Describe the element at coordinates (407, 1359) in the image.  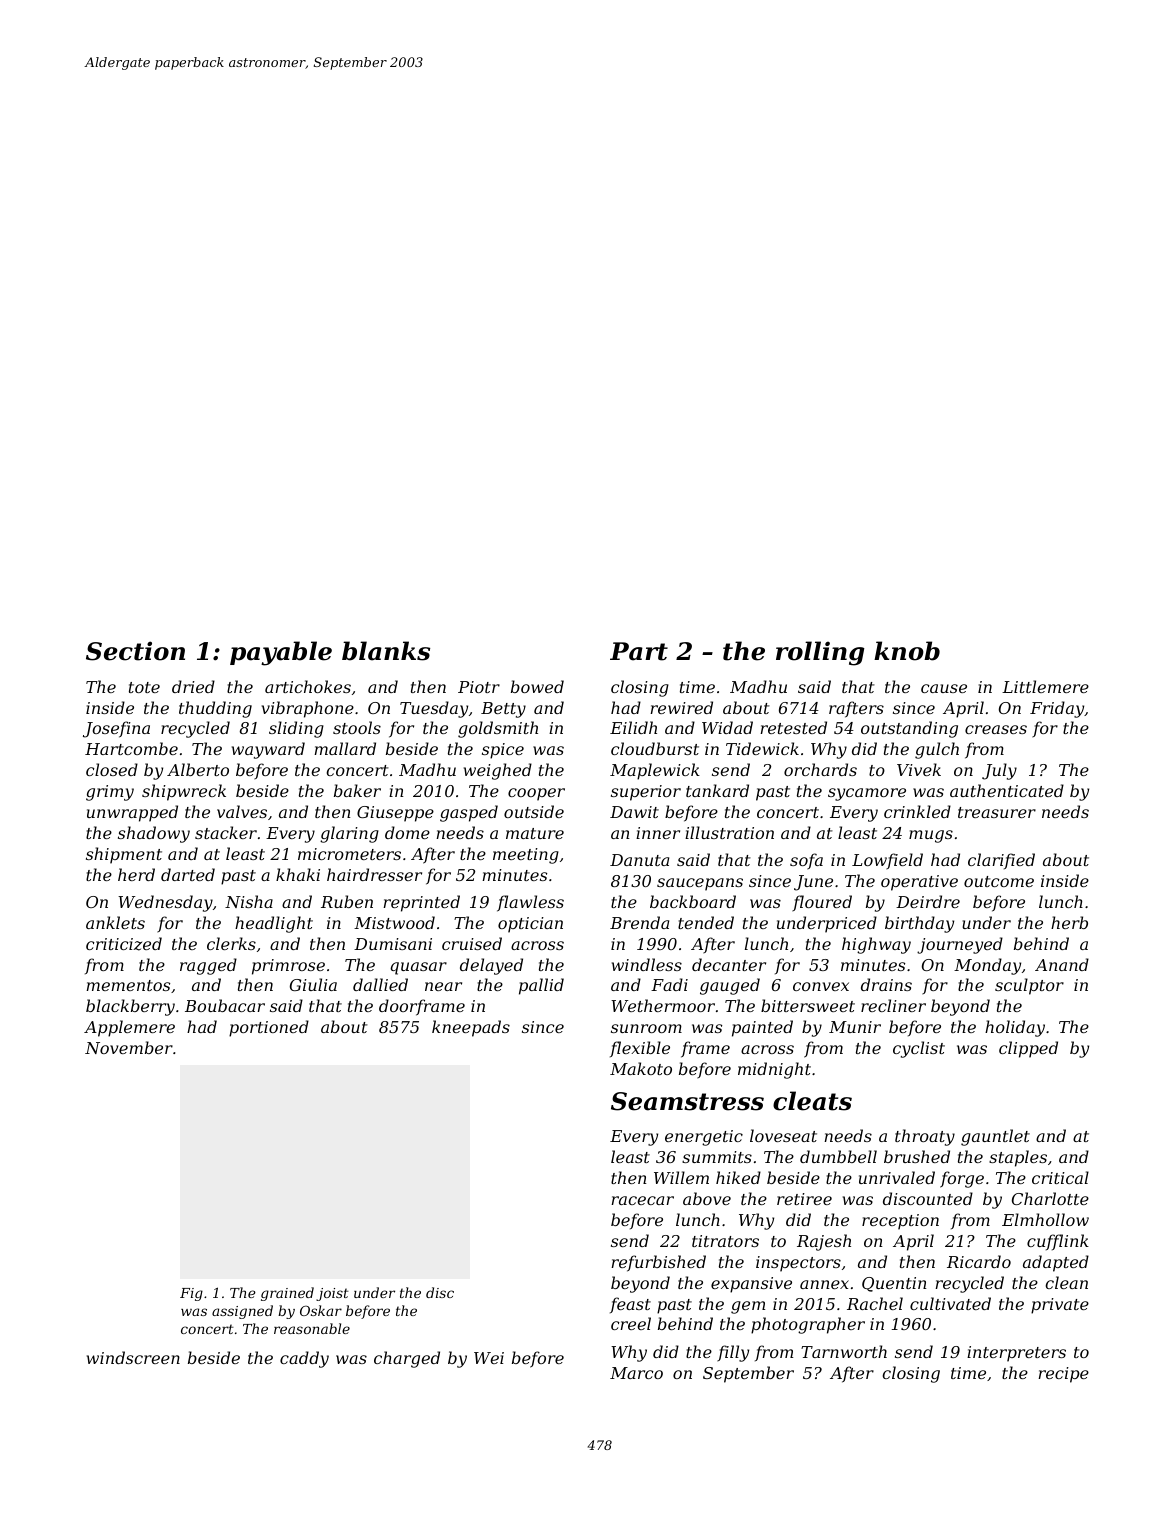
I see `charged` at that location.
